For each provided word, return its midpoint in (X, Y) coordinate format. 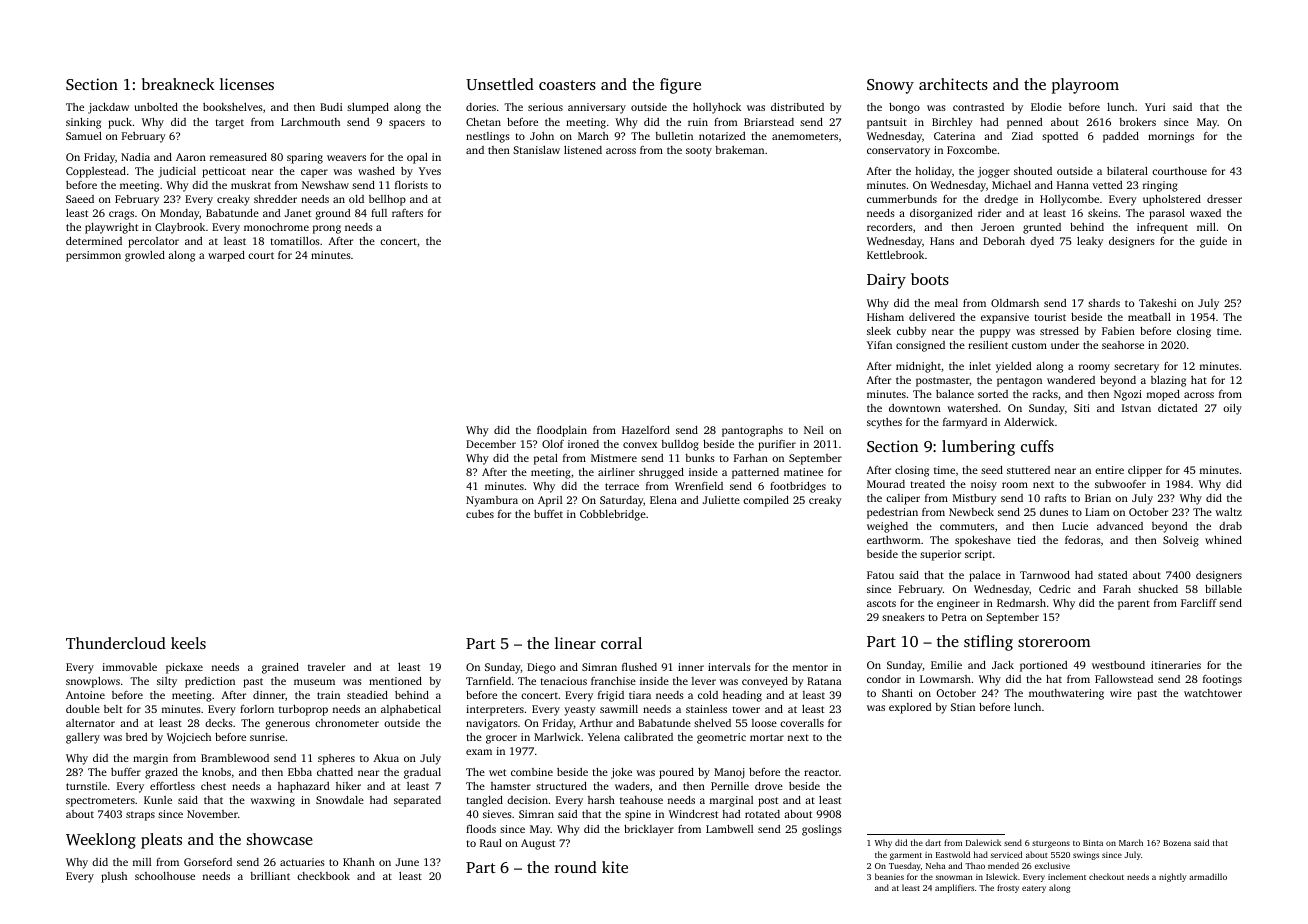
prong (327, 229)
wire (1121, 693)
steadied (367, 695)
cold (708, 695)
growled (145, 256)
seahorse (1123, 345)
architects (953, 84)
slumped (368, 108)
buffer (126, 772)
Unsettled (500, 84)
